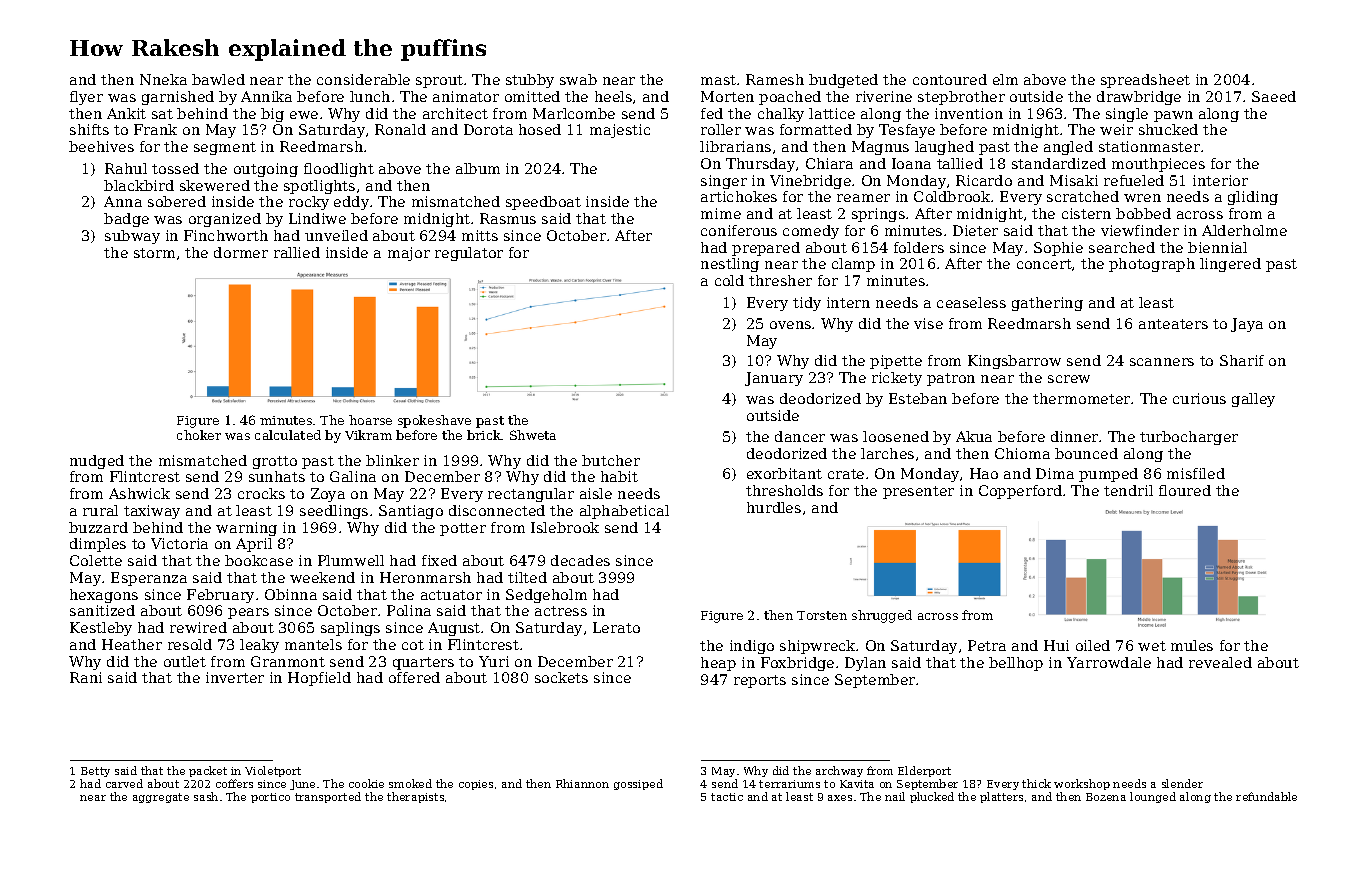  Describe the element at coordinates (261, 493) in the screenshot. I see `crocks` at that location.
